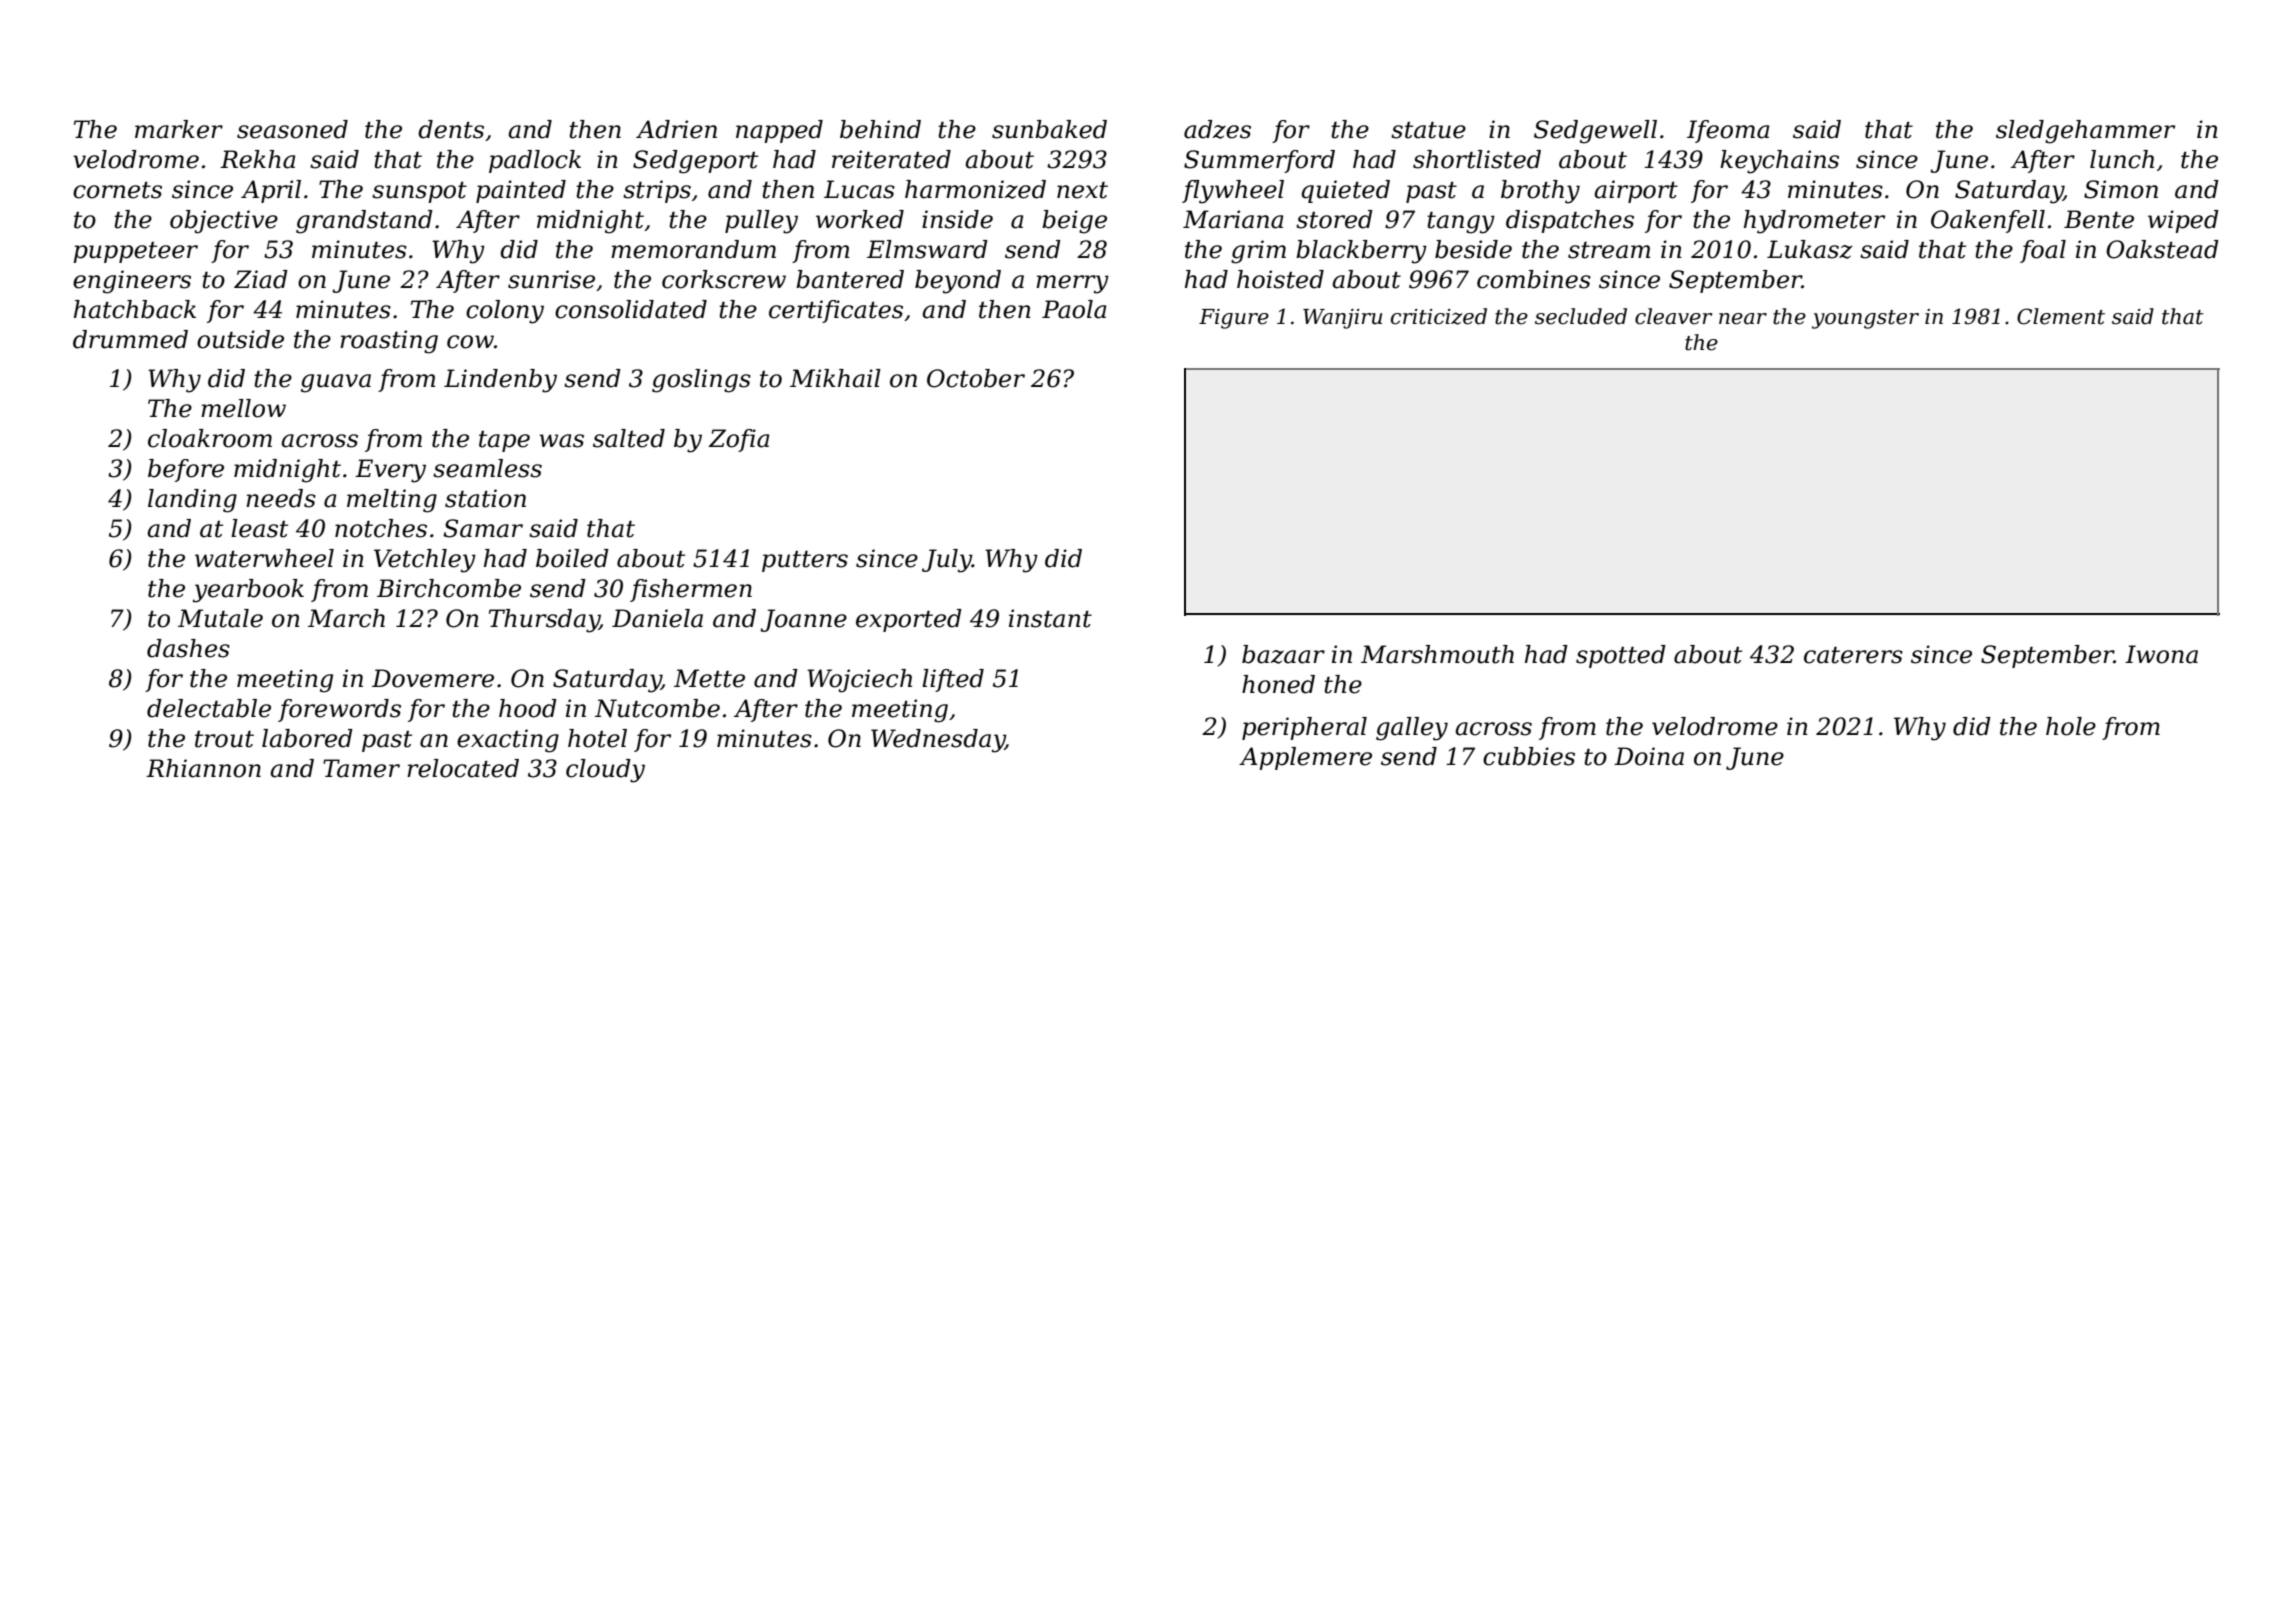 The image size is (2292, 1620). I want to click on behind, so click(880, 129).
